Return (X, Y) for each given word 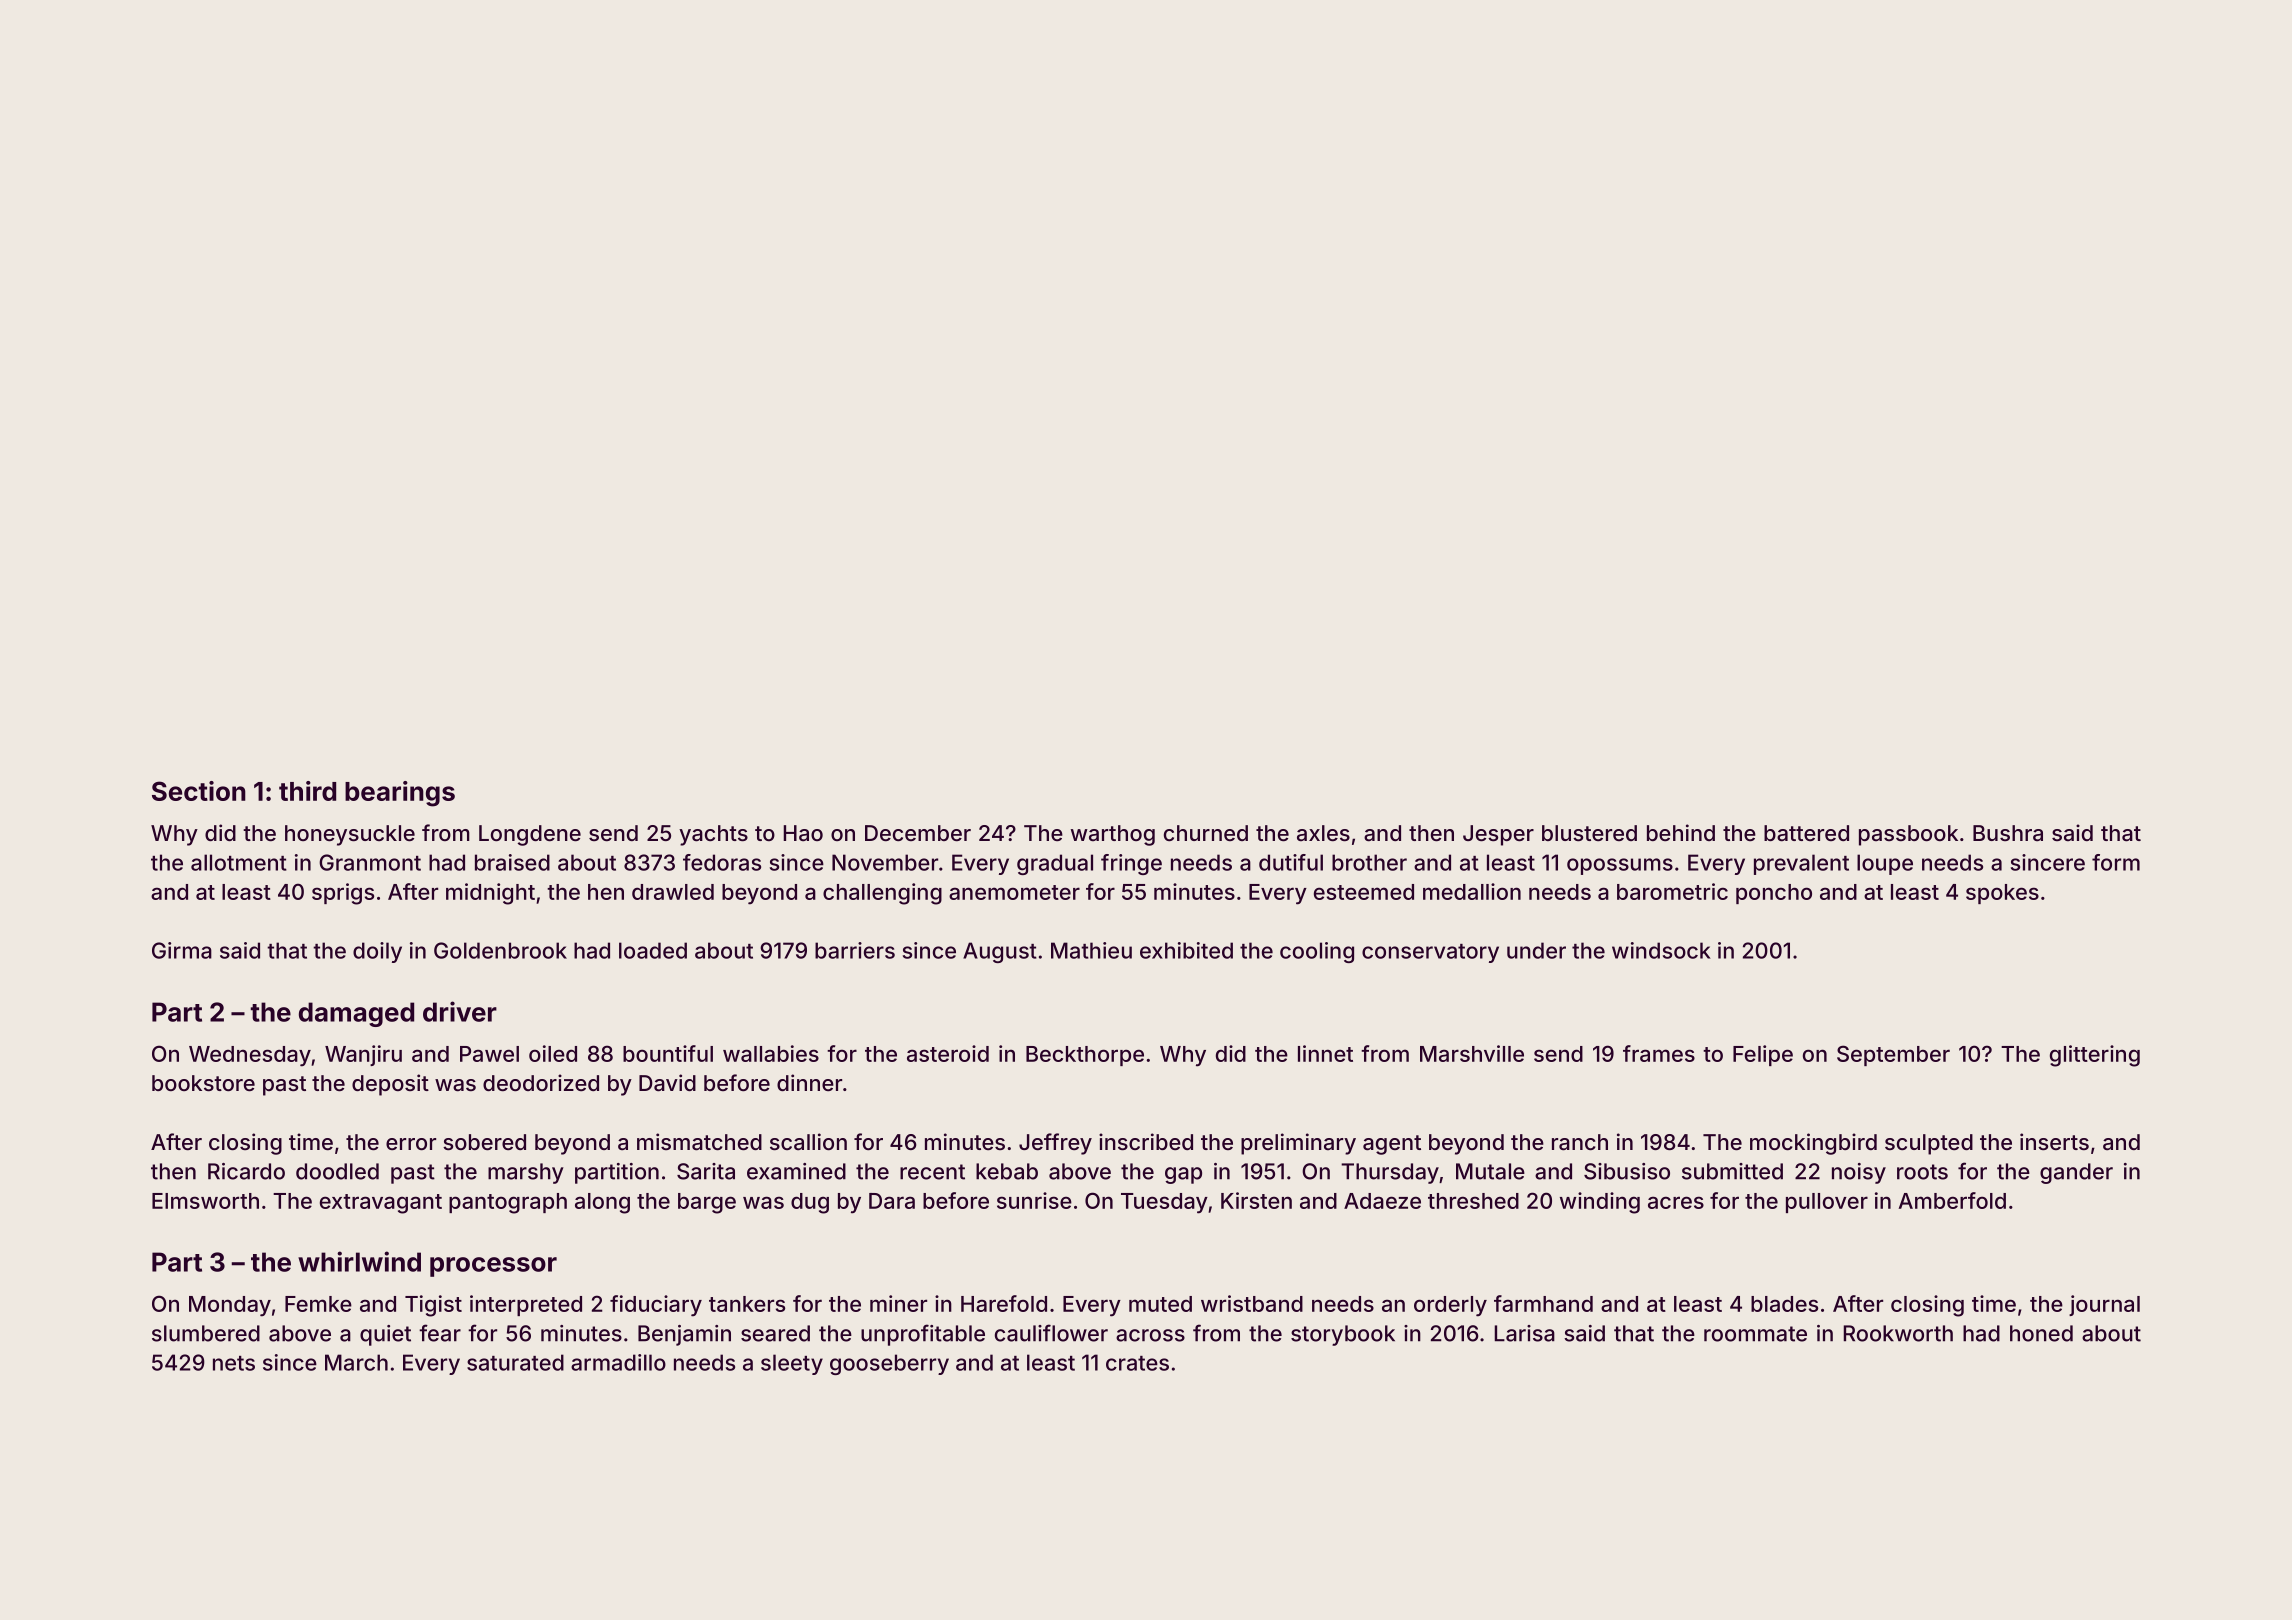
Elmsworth (205, 1201)
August (1000, 952)
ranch (1580, 1142)
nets (234, 1363)
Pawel (489, 1054)
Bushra (2008, 833)
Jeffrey (1055, 1144)
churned (1206, 833)
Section (199, 791)
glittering (2095, 1056)
